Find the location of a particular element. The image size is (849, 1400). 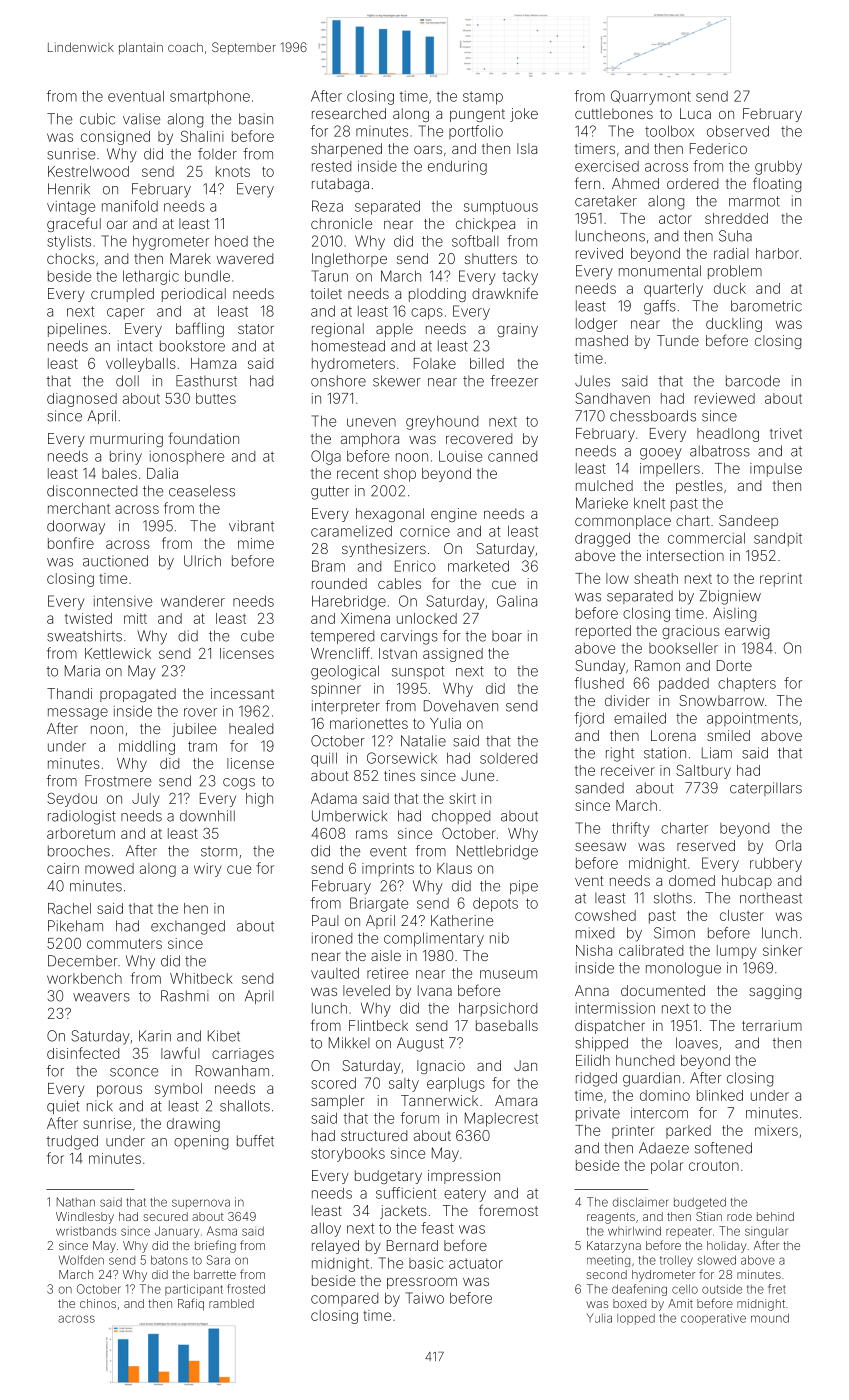

barometric is located at coordinates (766, 306).
